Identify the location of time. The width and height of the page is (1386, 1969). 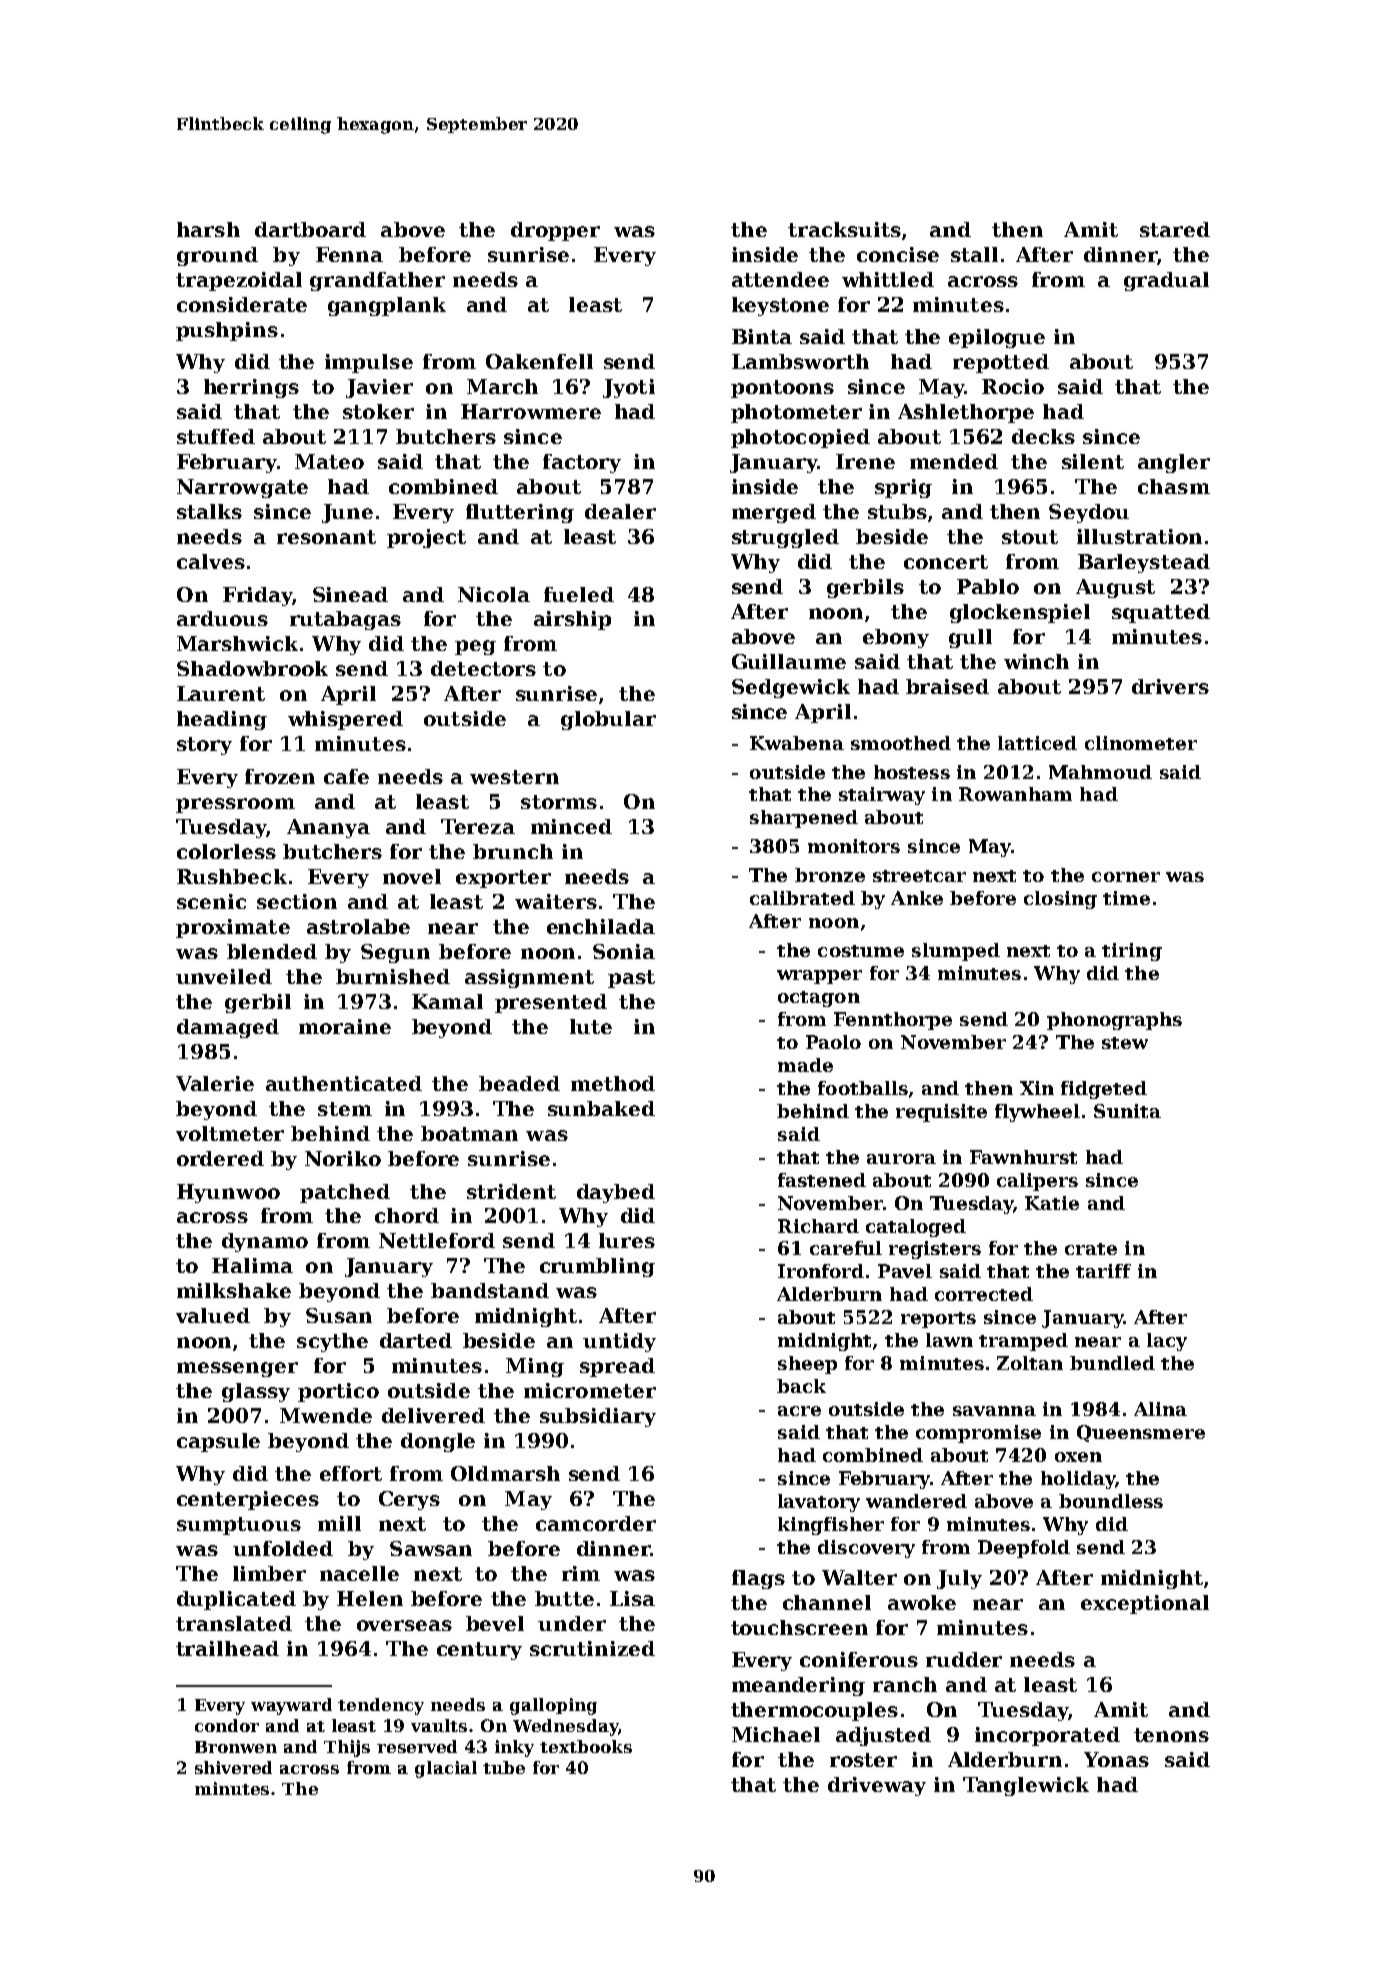
(1126, 898).
